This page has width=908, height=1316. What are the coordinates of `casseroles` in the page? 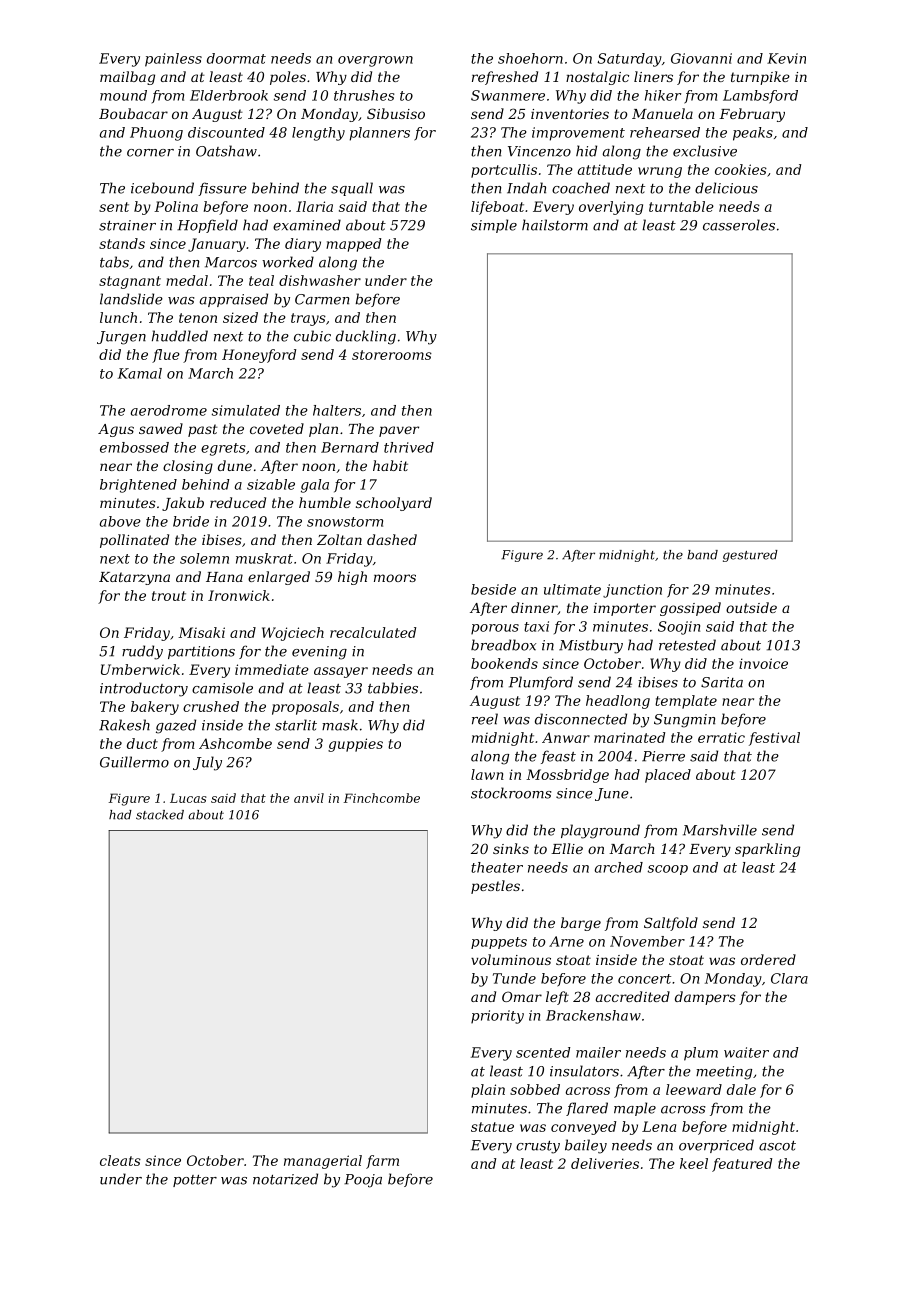 It's located at (739, 225).
